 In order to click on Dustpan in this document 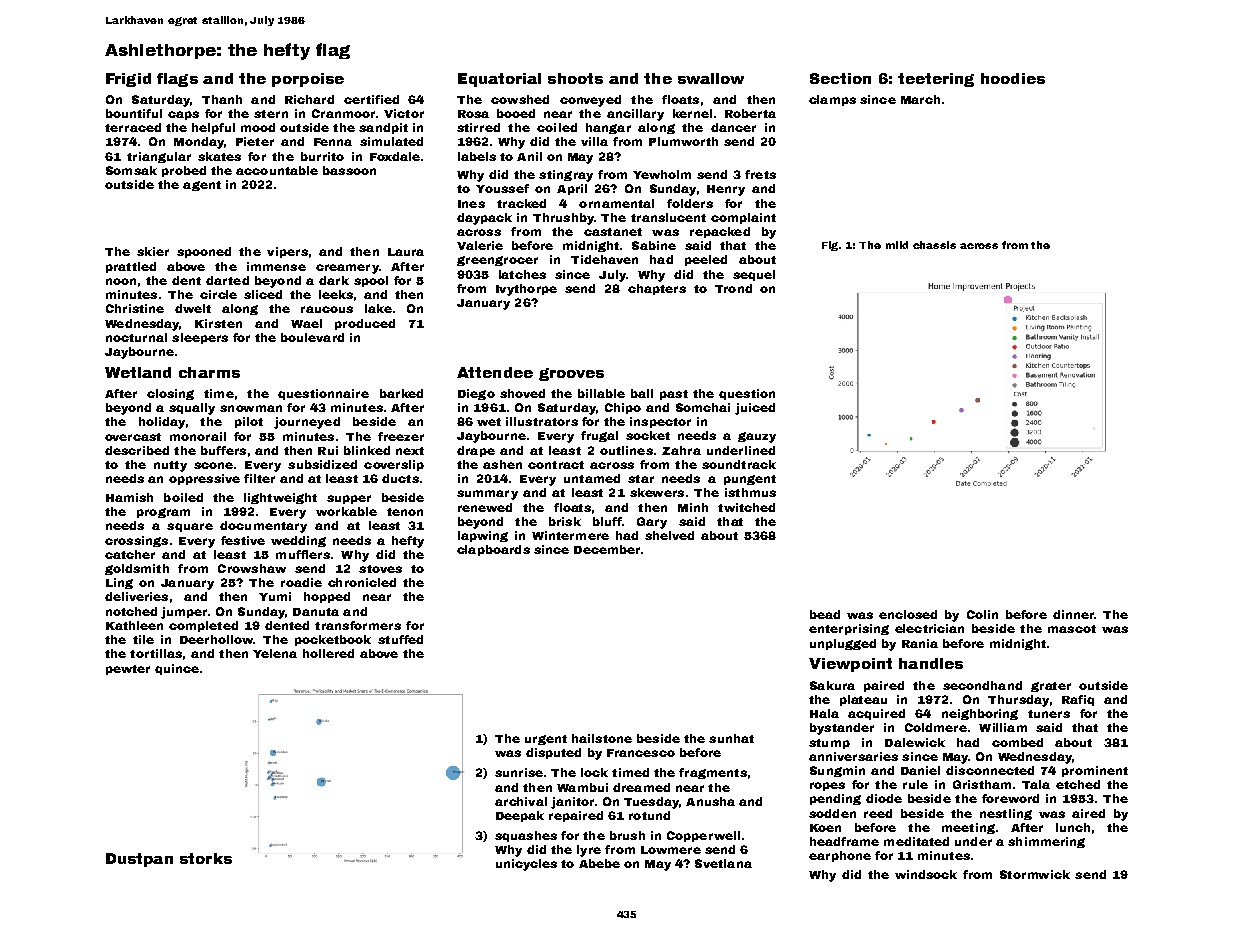, I will do `click(139, 860)`.
